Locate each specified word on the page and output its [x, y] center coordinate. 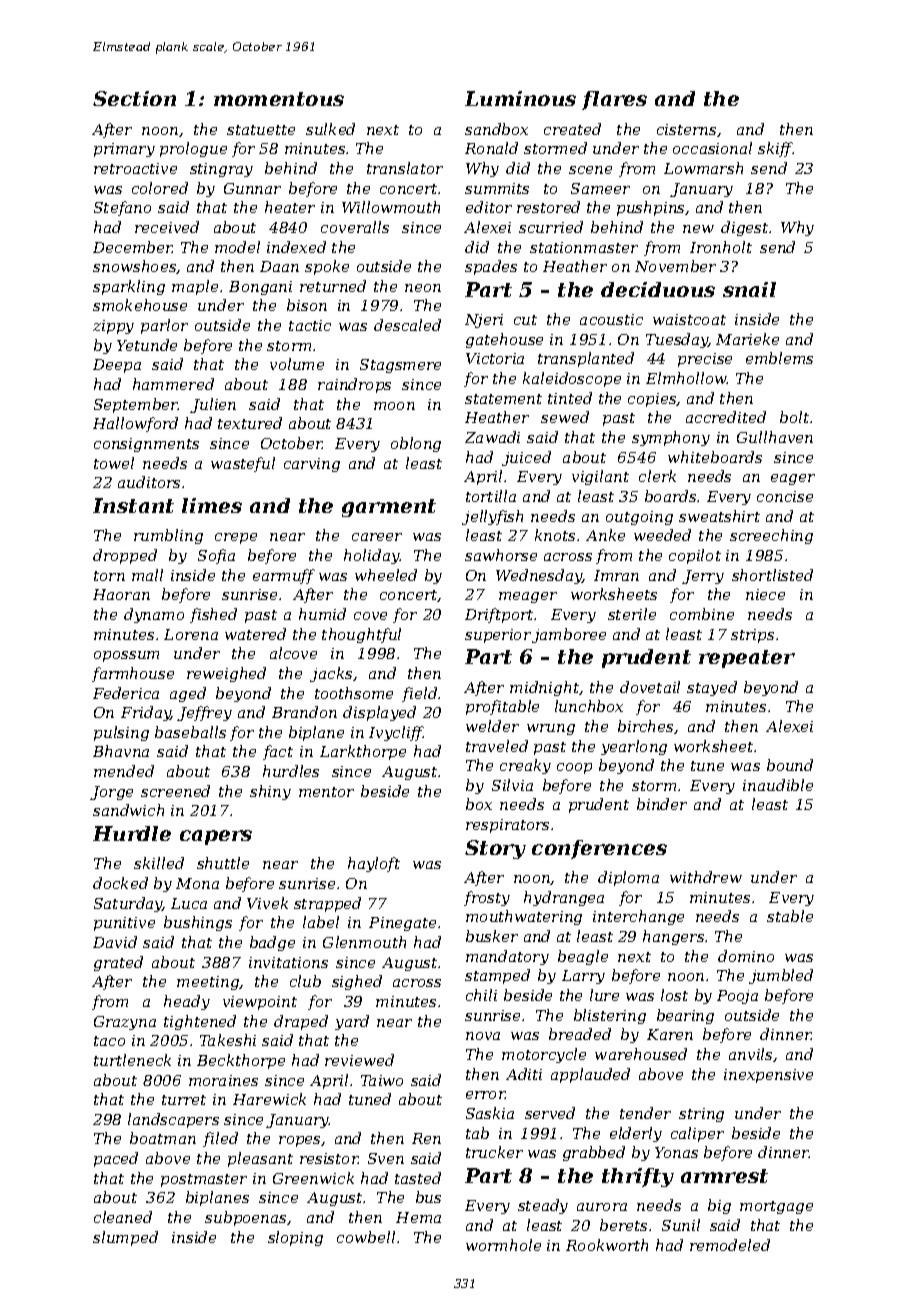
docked [120, 883]
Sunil [681, 1225]
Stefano [122, 208]
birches [645, 726]
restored [548, 207]
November [675, 266]
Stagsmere [400, 366]
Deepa [117, 366]
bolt [794, 417]
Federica [126, 693]
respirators [507, 826]
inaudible [778, 785]
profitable [502, 707]
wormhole [503, 1245]
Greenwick [313, 1178]
